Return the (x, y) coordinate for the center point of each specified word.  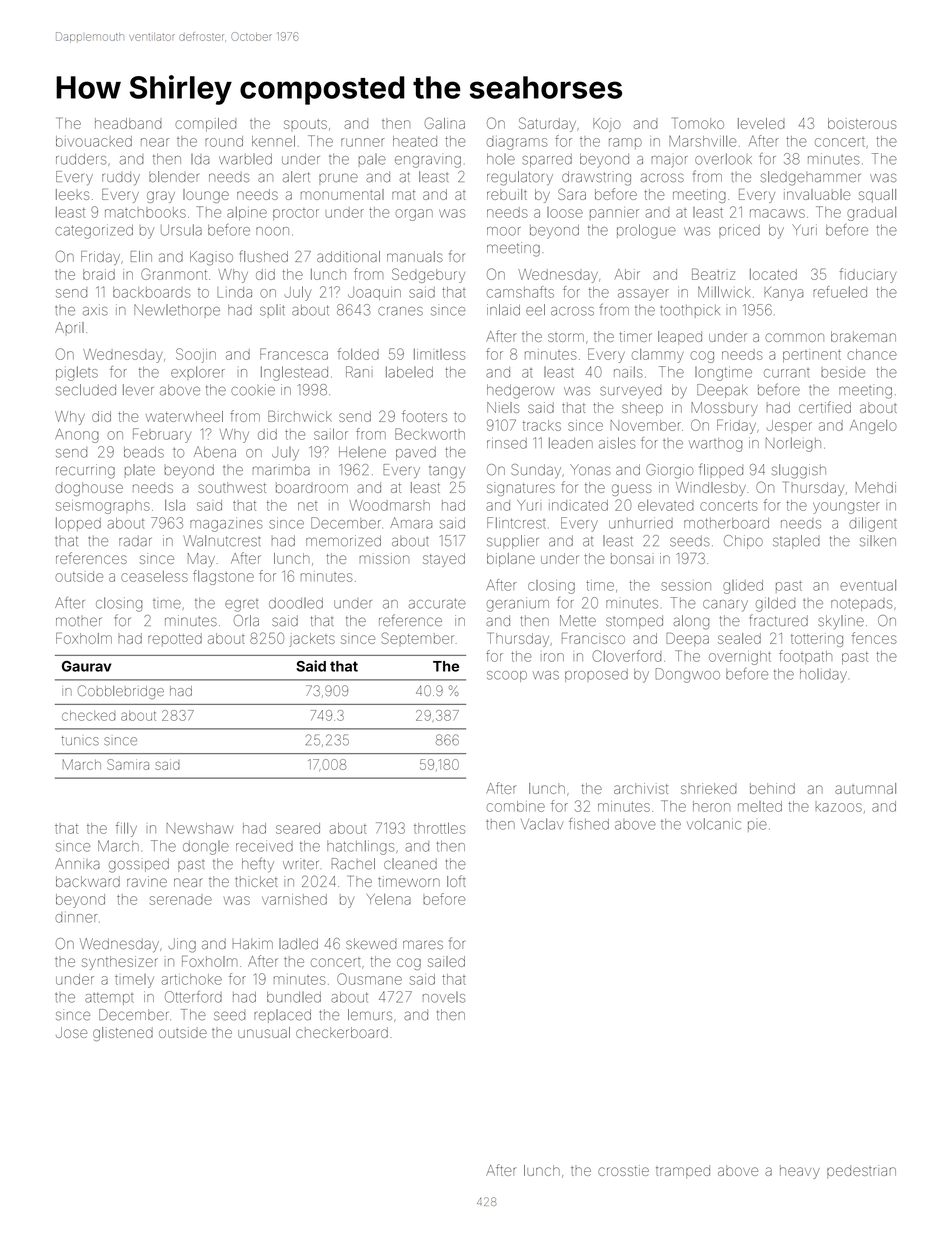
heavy (800, 1172)
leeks (72, 194)
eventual (868, 585)
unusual (264, 1032)
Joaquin (374, 293)
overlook (723, 159)
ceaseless (154, 576)
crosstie (623, 1170)
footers (424, 416)
